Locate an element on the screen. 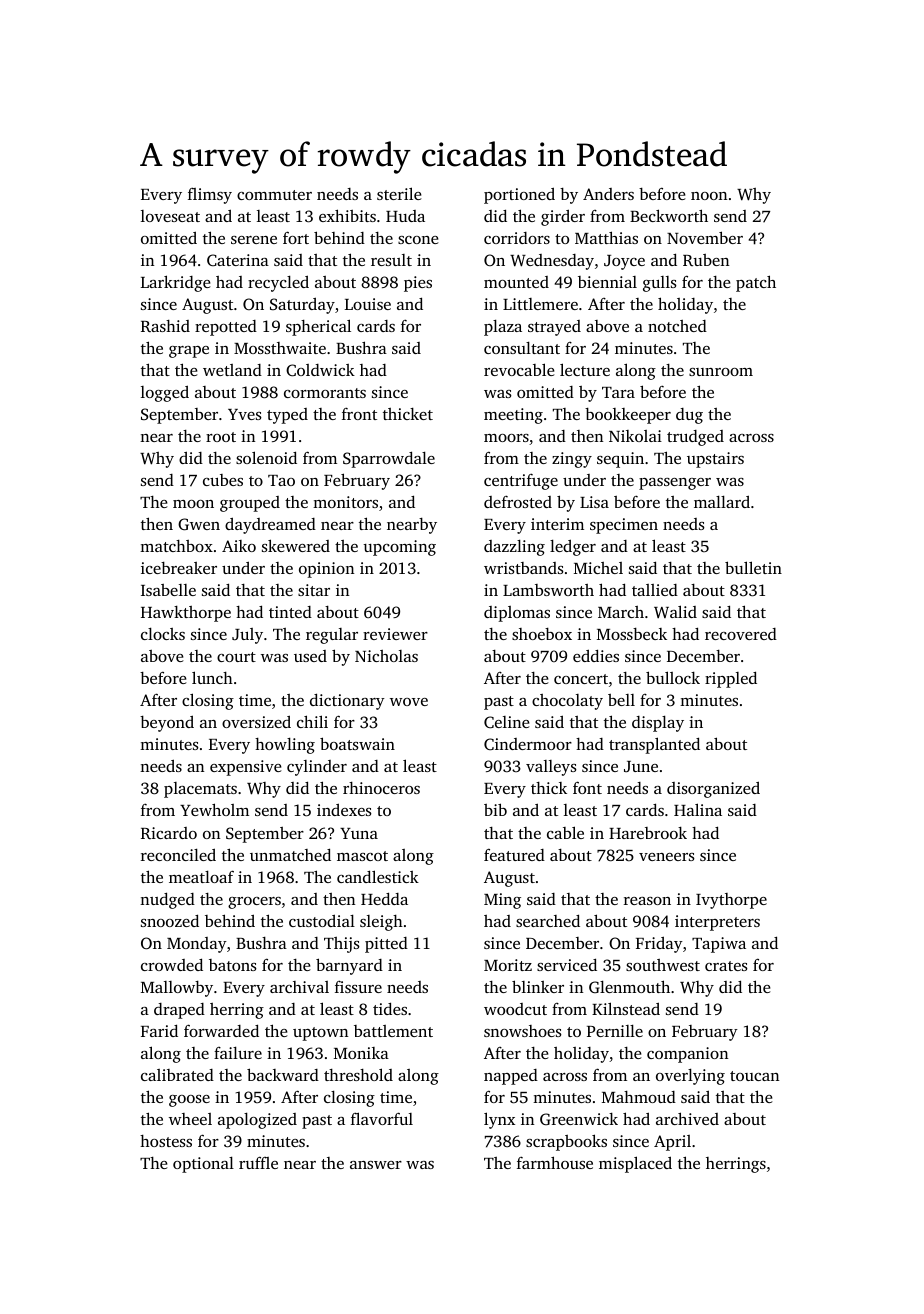  Monday is located at coordinates (197, 945).
